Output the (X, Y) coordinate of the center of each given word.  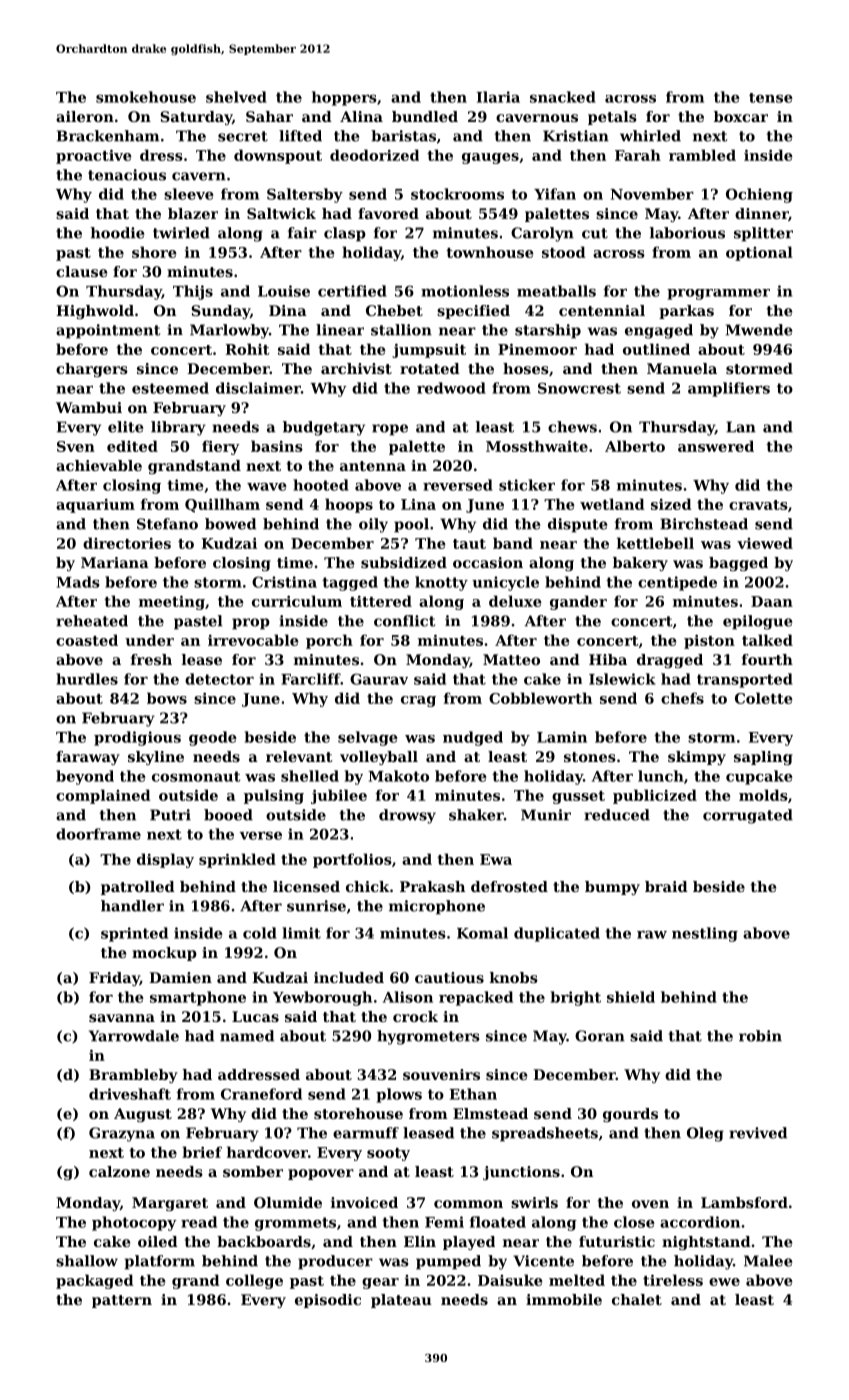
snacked (563, 97)
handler (132, 906)
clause (81, 271)
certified (352, 291)
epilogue (758, 622)
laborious (687, 233)
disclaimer (258, 388)
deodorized (374, 155)
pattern (122, 1301)
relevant (299, 756)
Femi (444, 1222)
